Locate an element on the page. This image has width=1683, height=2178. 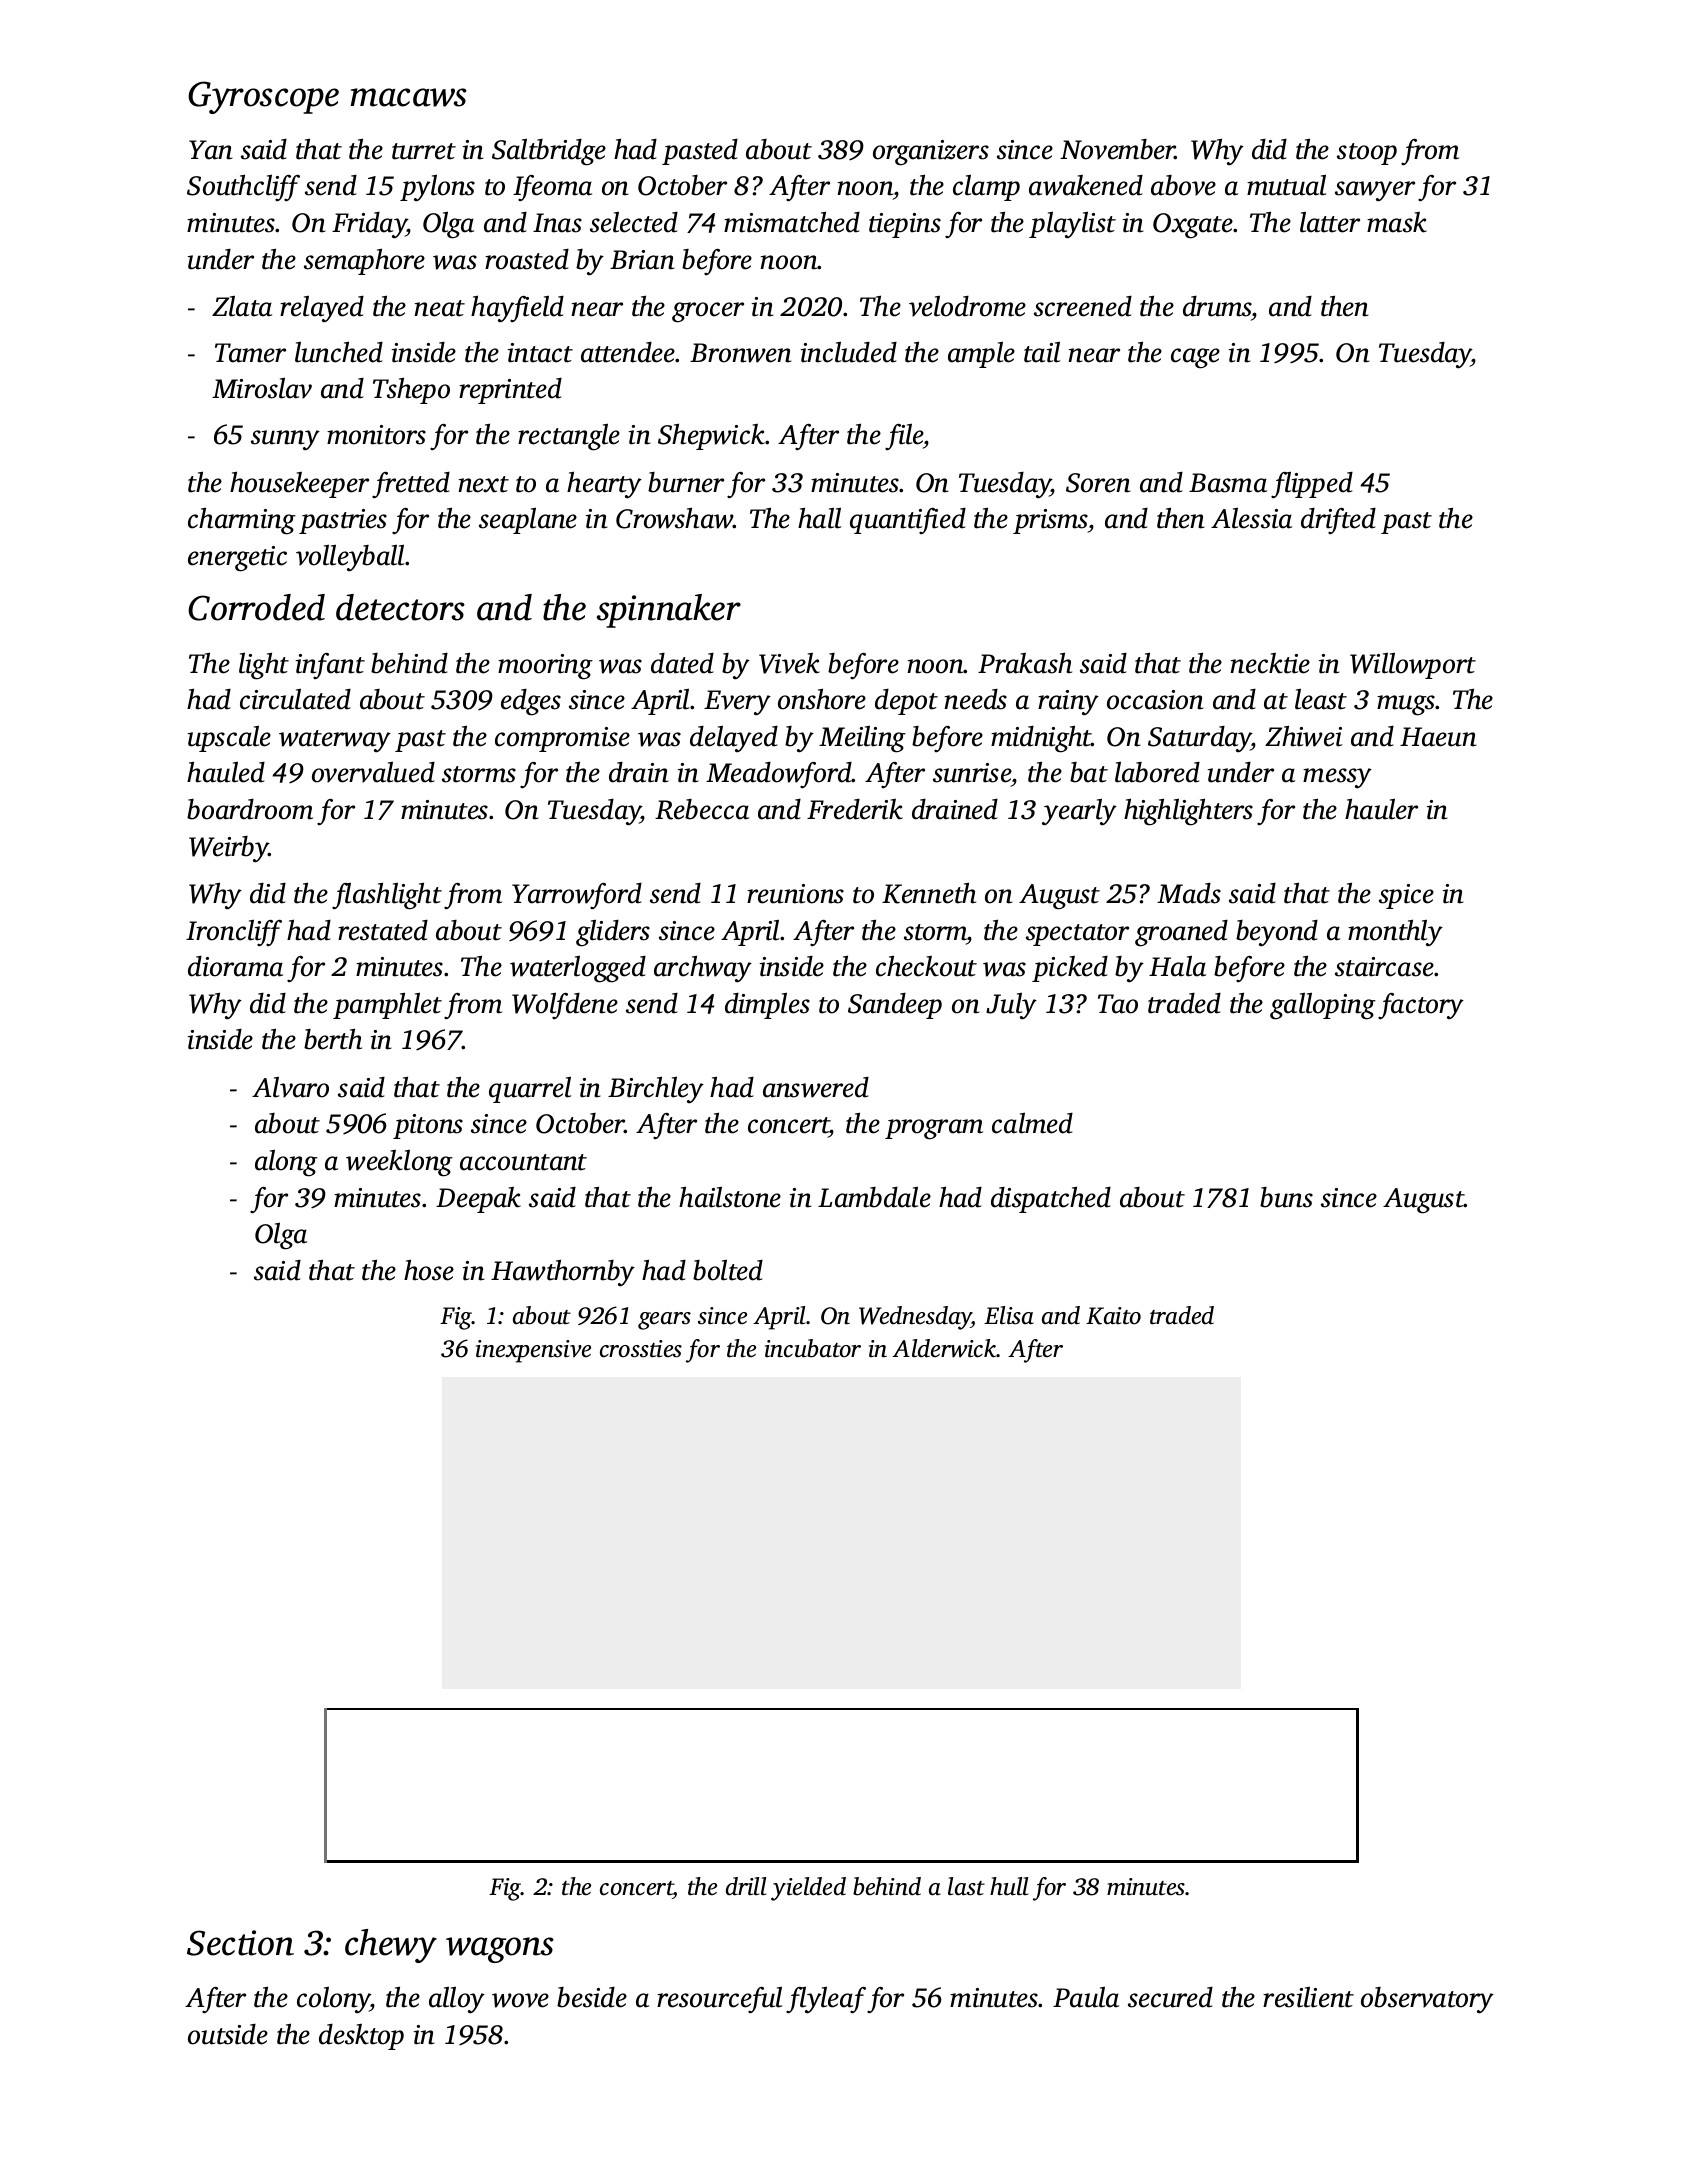
yearly is located at coordinates (1079, 812).
